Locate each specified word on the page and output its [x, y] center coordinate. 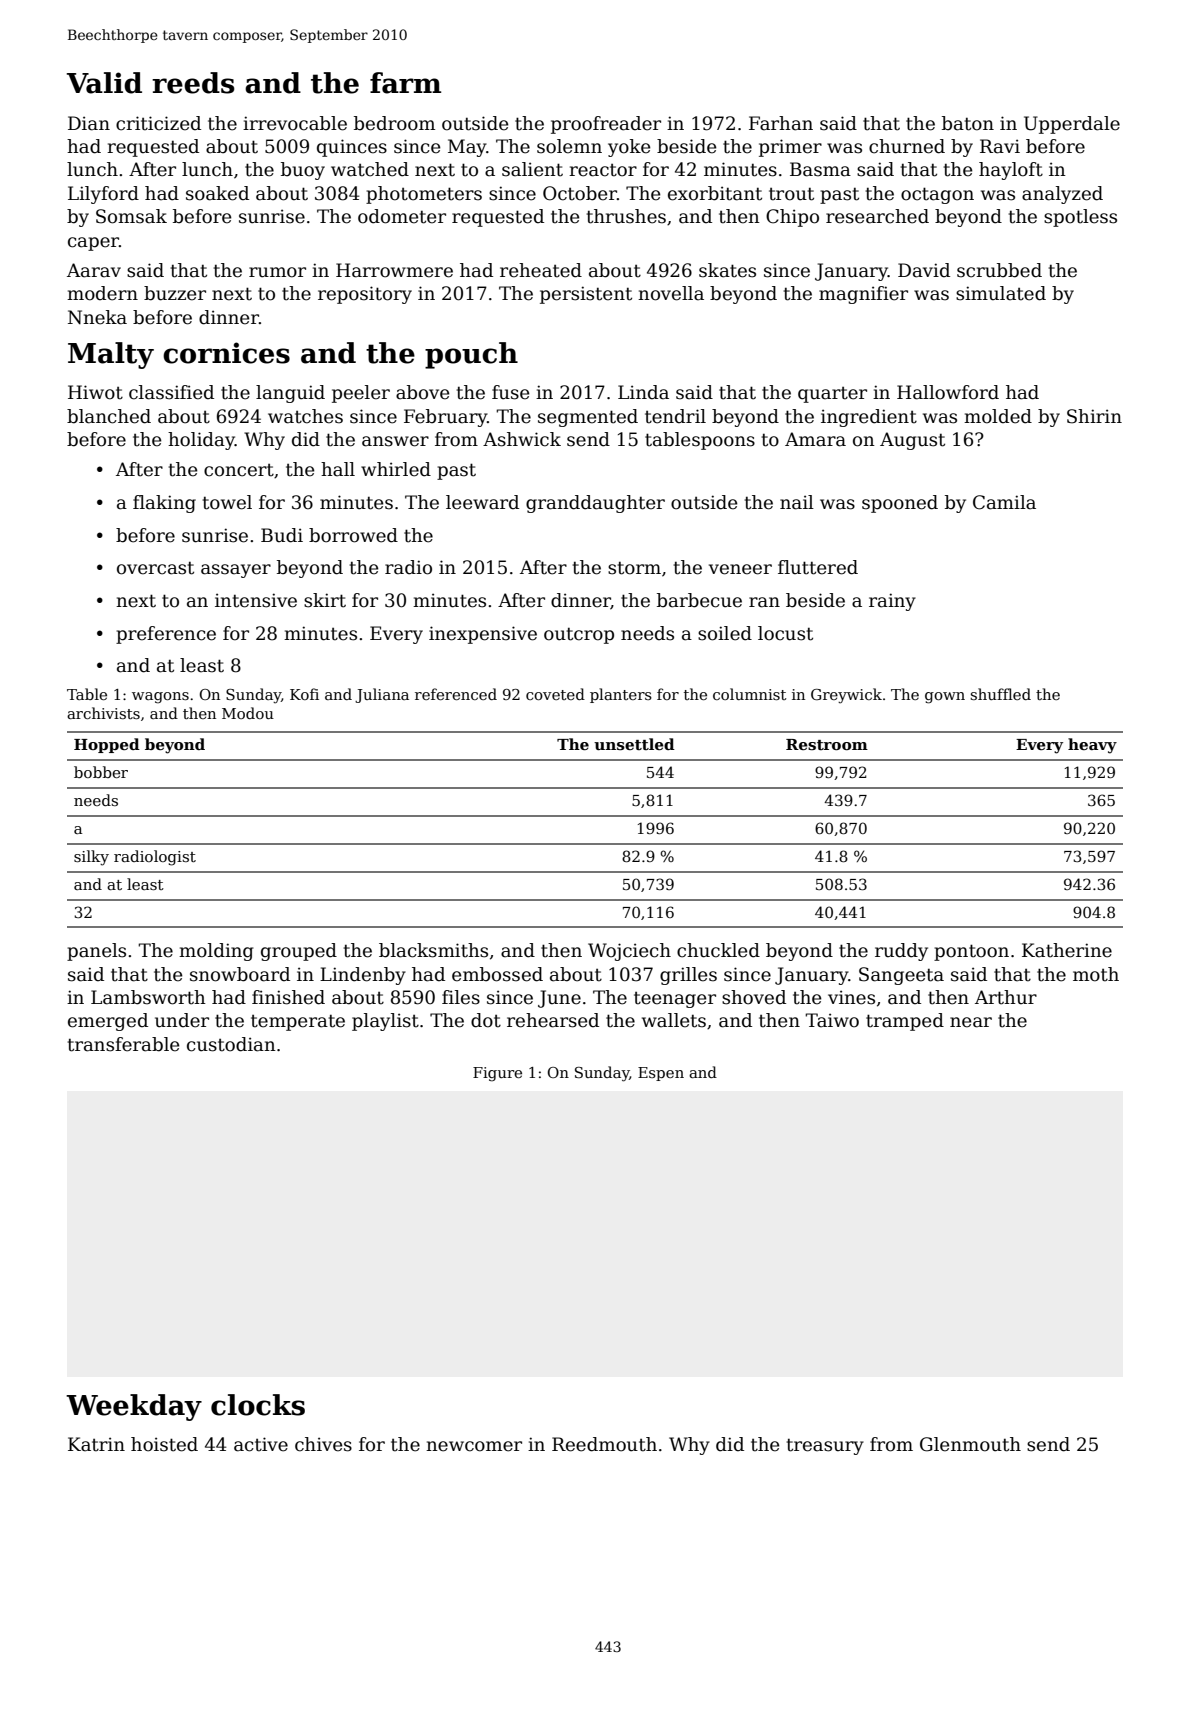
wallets [674, 1020]
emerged [108, 1022]
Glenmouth [970, 1444]
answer [395, 441]
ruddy [901, 952]
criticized [158, 123]
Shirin [1094, 416]
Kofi [304, 694]
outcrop [579, 635]
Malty [111, 355]
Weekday [134, 1407]
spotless [1080, 218]
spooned [900, 504]
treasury [825, 1446]
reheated [541, 270]
